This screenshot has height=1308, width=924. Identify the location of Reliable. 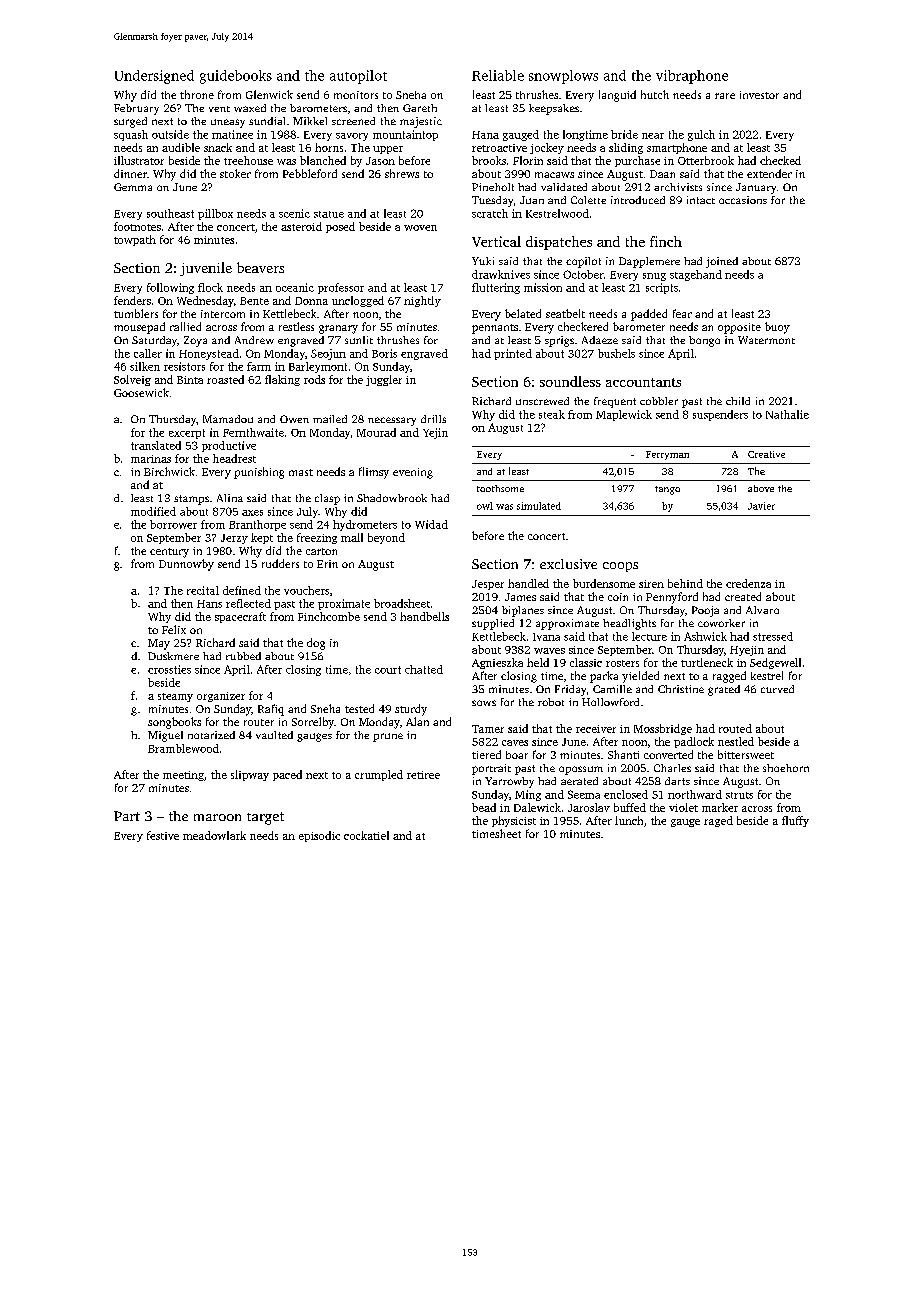
(498, 75).
